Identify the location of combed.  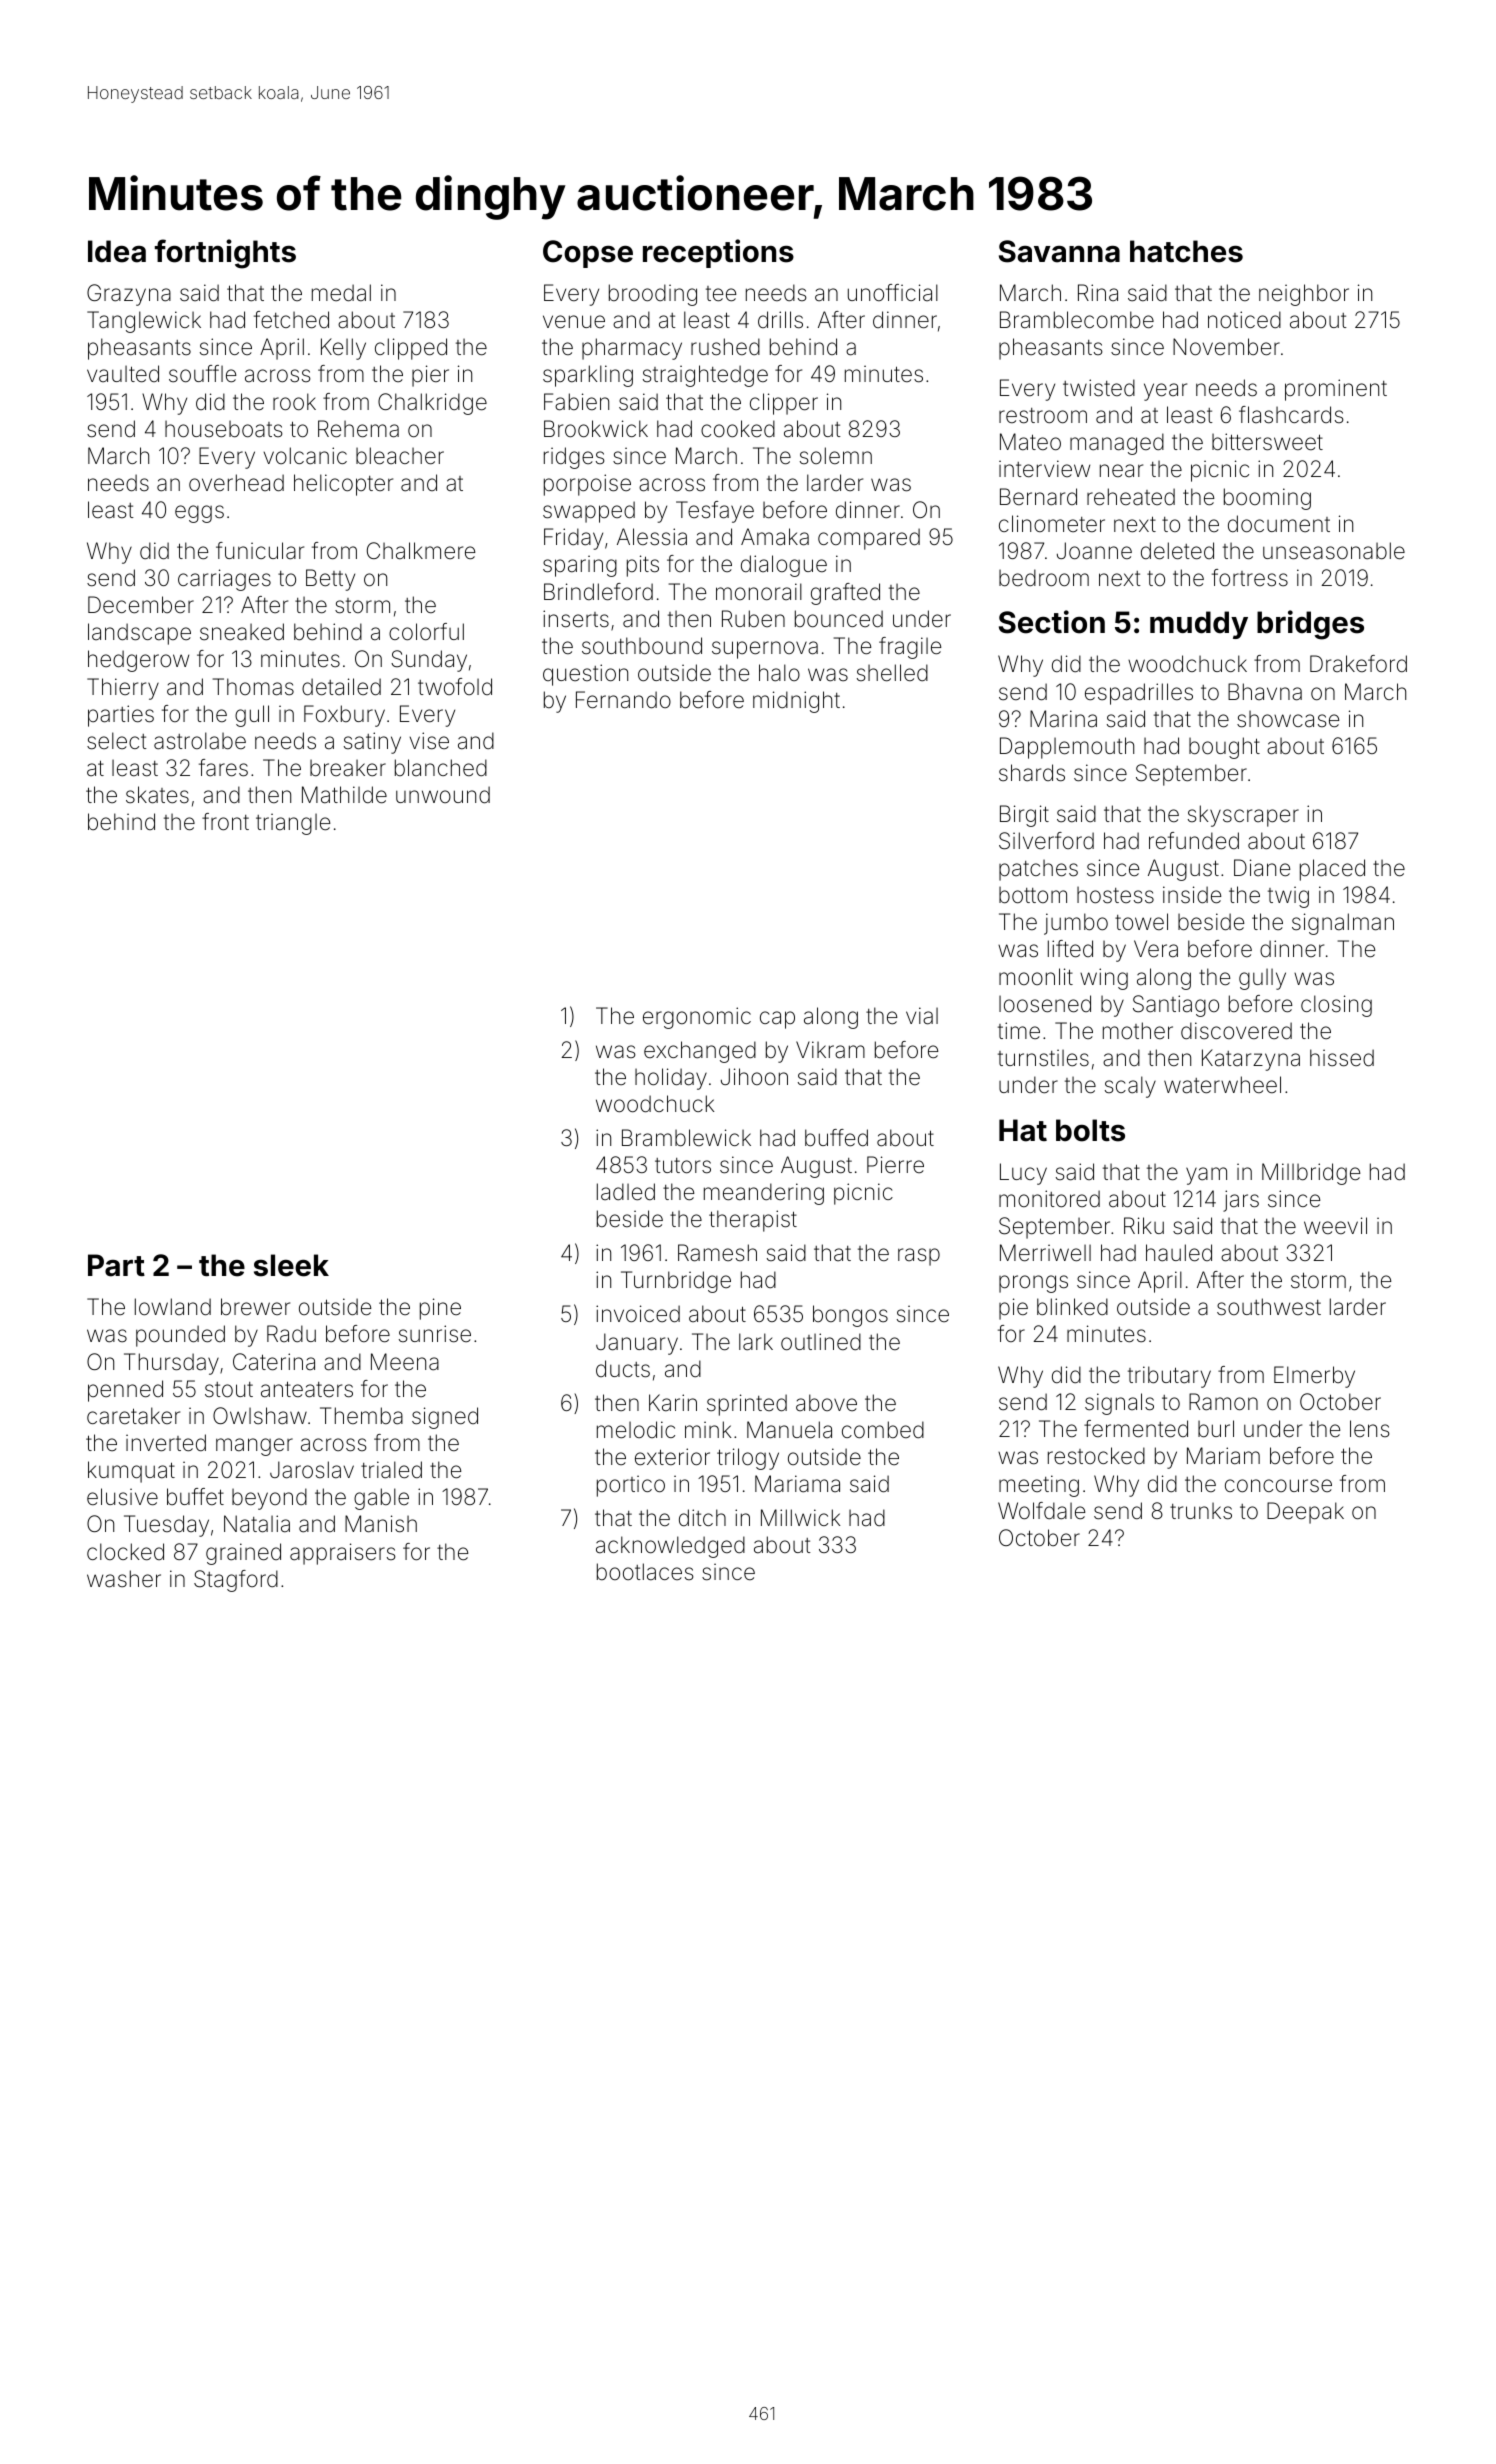
(883, 1430).
